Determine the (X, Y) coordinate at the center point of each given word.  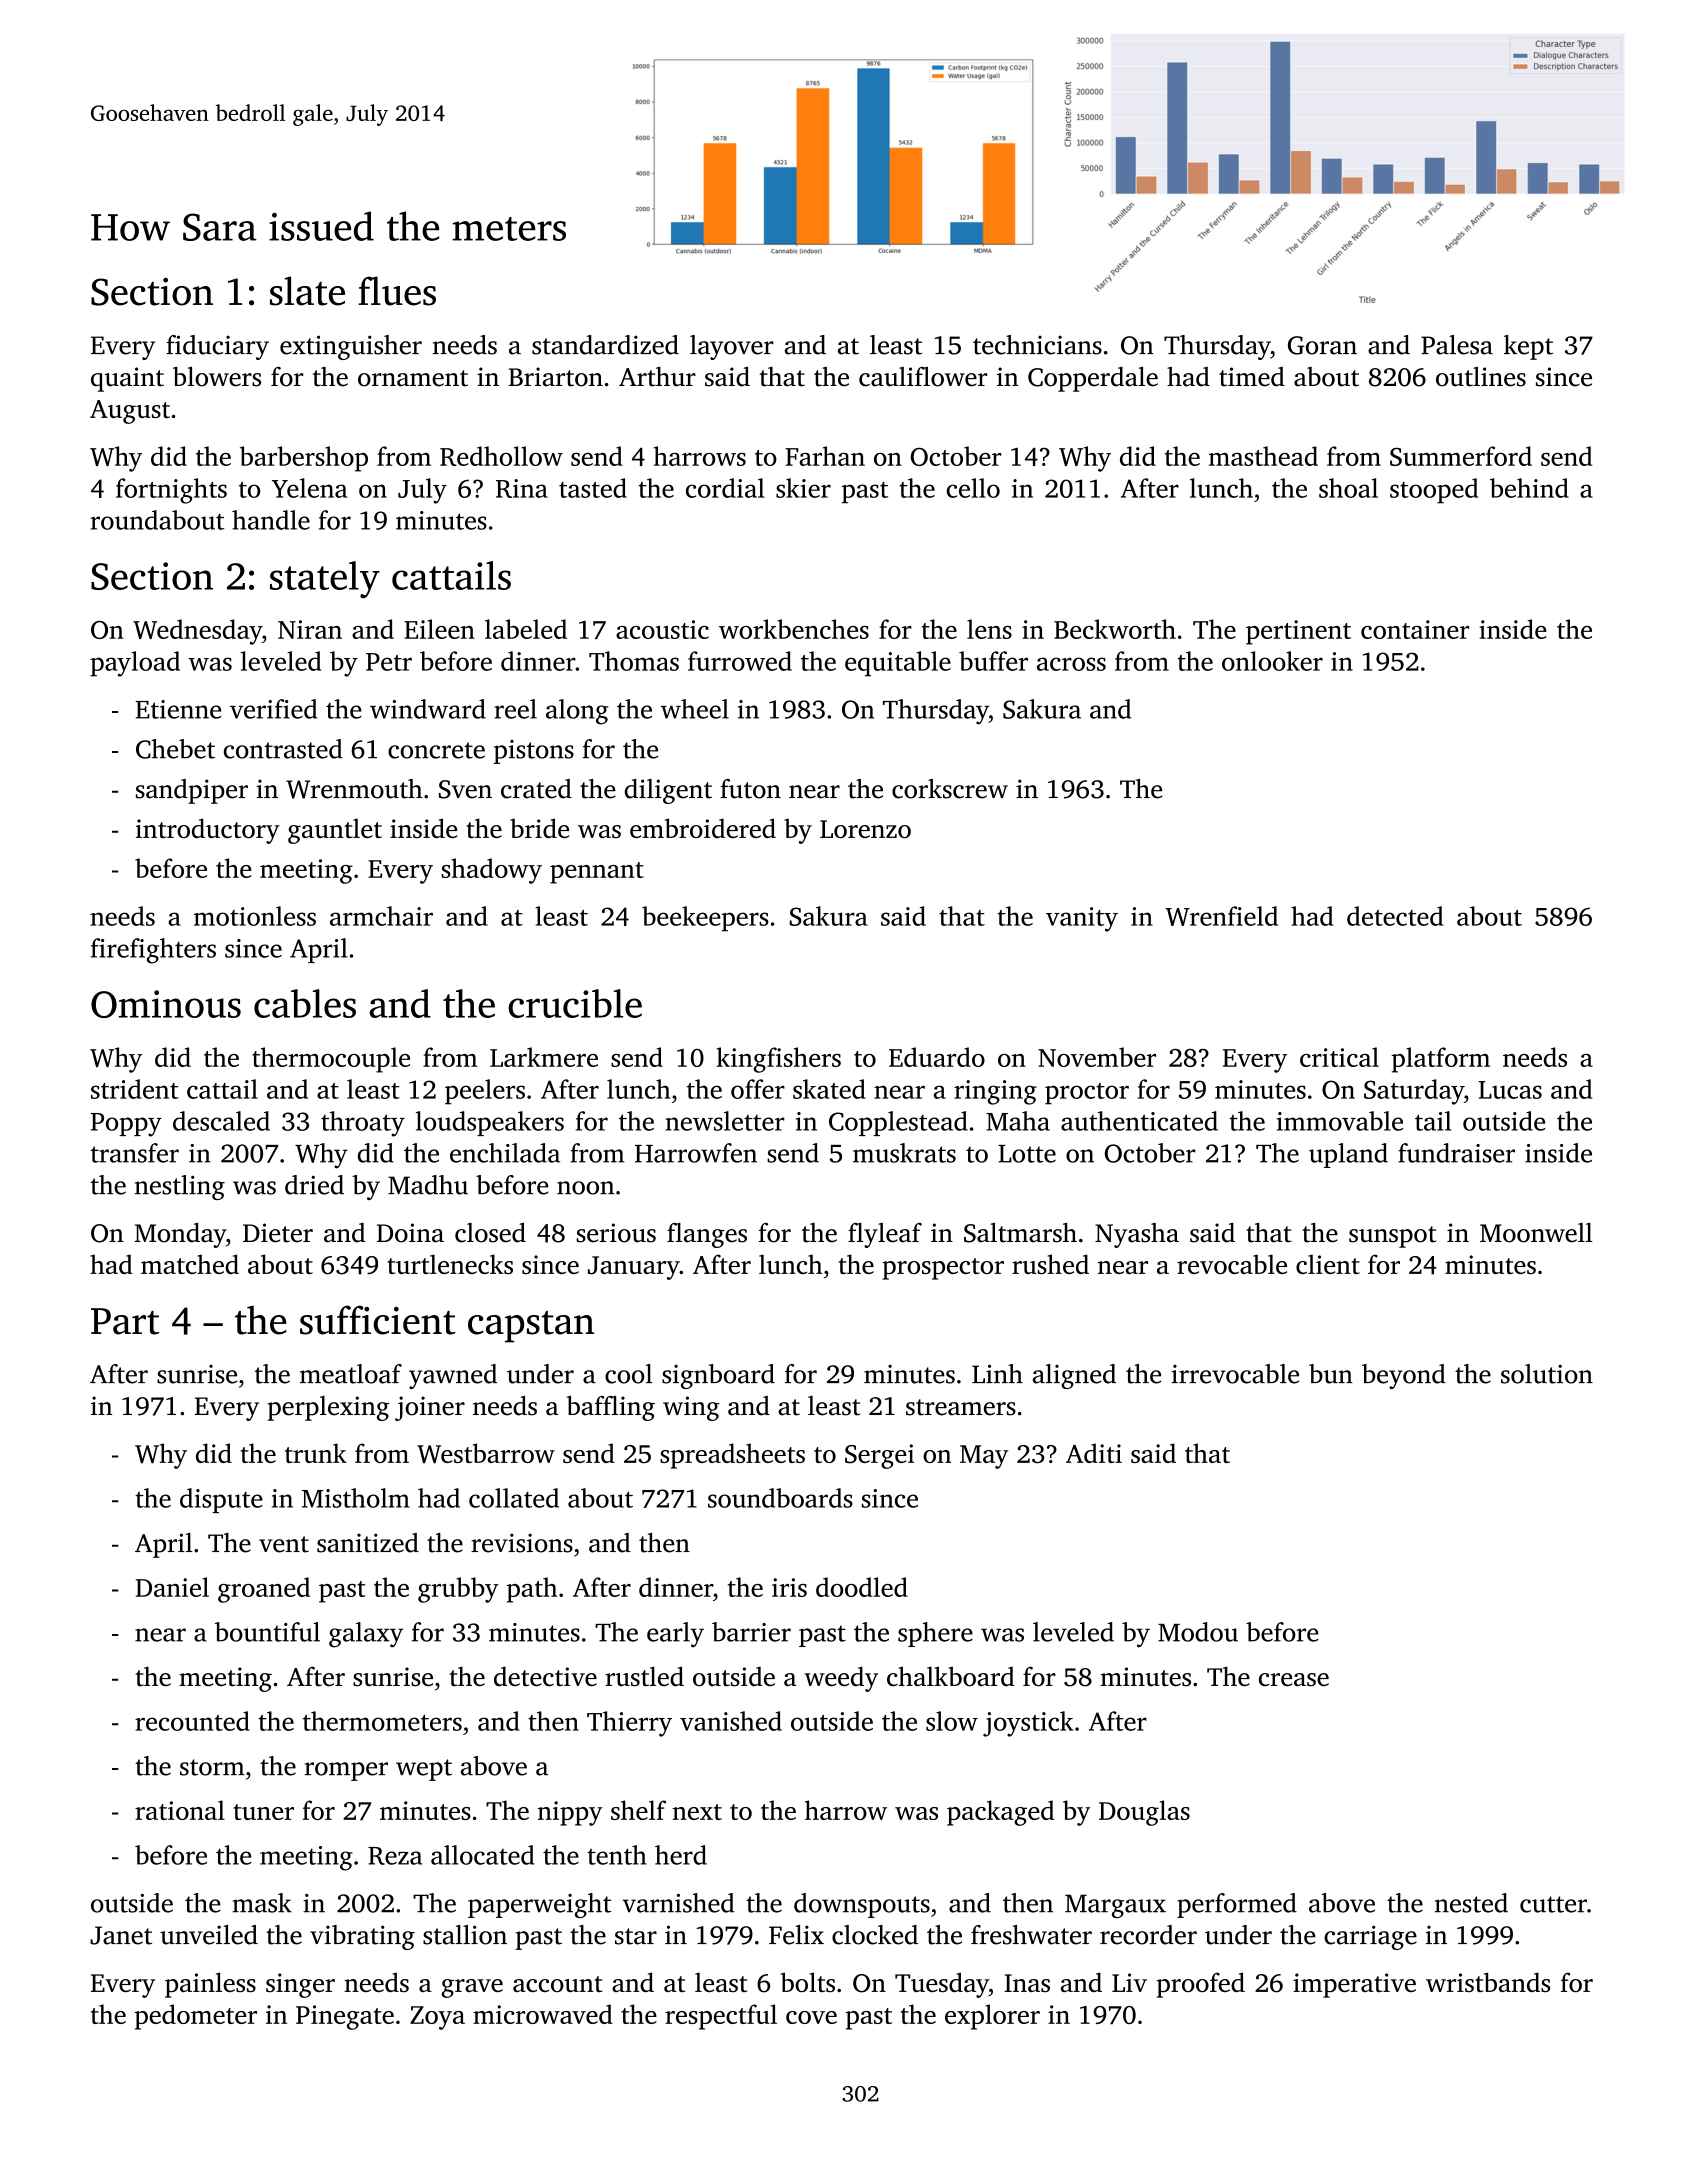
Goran (1322, 345)
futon (750, 789)
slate (307, 291)
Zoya (437, 2018)
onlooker (1272, 661)
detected (1395, 916)
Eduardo (937, 1057)
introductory (208, 831)
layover (732, 347)
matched (190, 1264)
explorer (992, 2017)
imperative (1354, 1985)
